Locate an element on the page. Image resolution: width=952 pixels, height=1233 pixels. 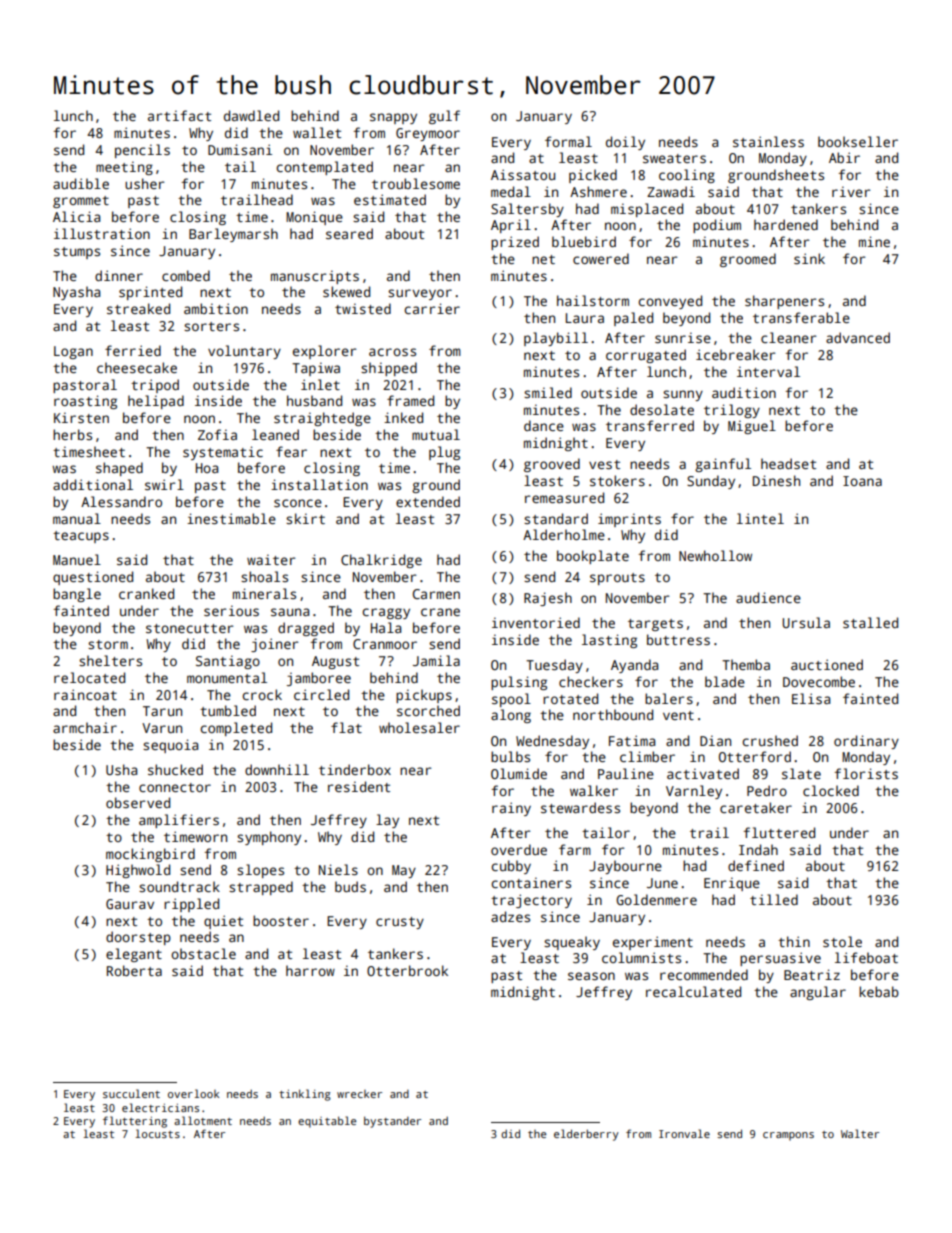
usher is located at coordinates (144, 183).
